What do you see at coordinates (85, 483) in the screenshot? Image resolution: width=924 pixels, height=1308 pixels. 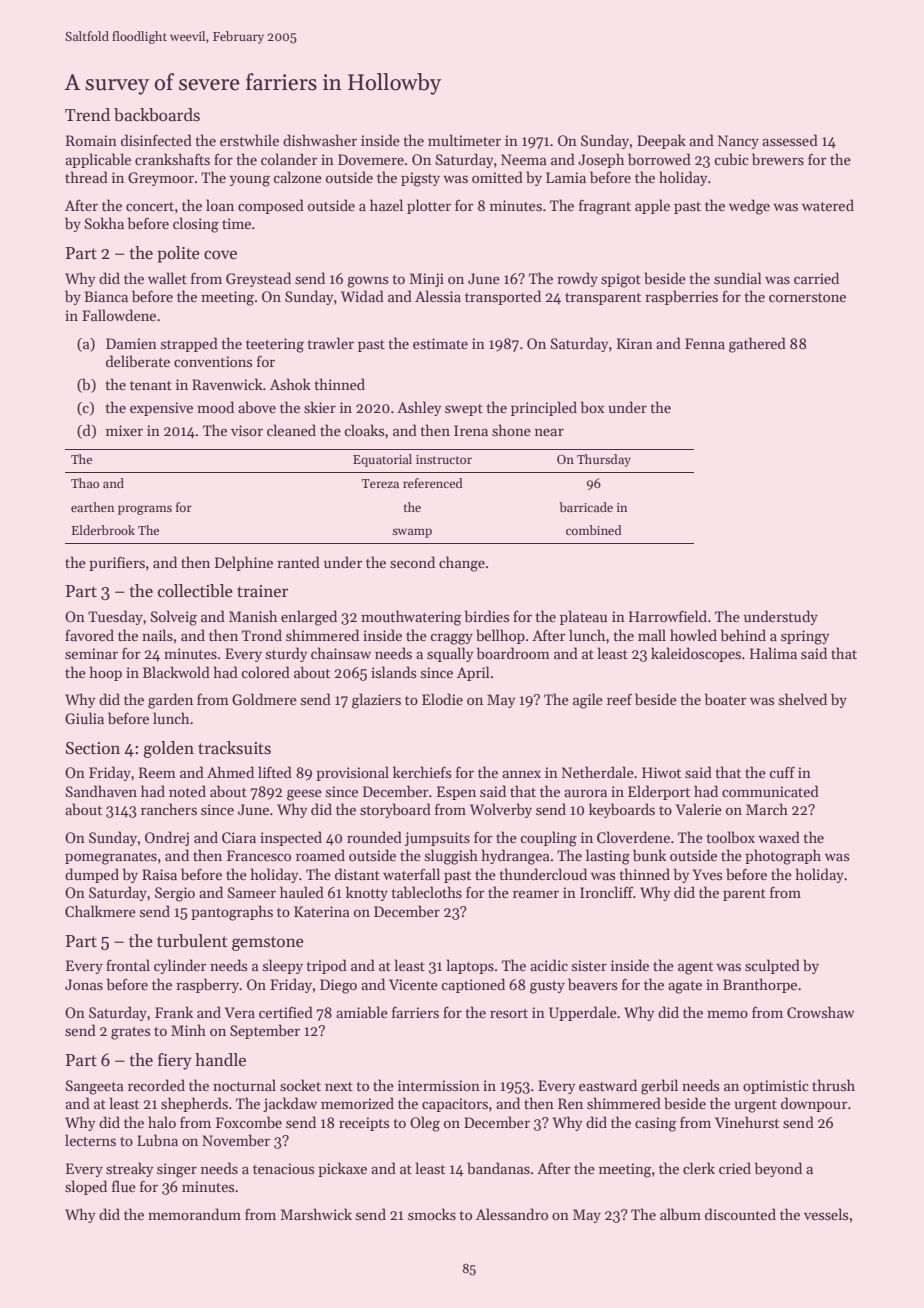 I see `Thao` at bounding box center [85, 483].
